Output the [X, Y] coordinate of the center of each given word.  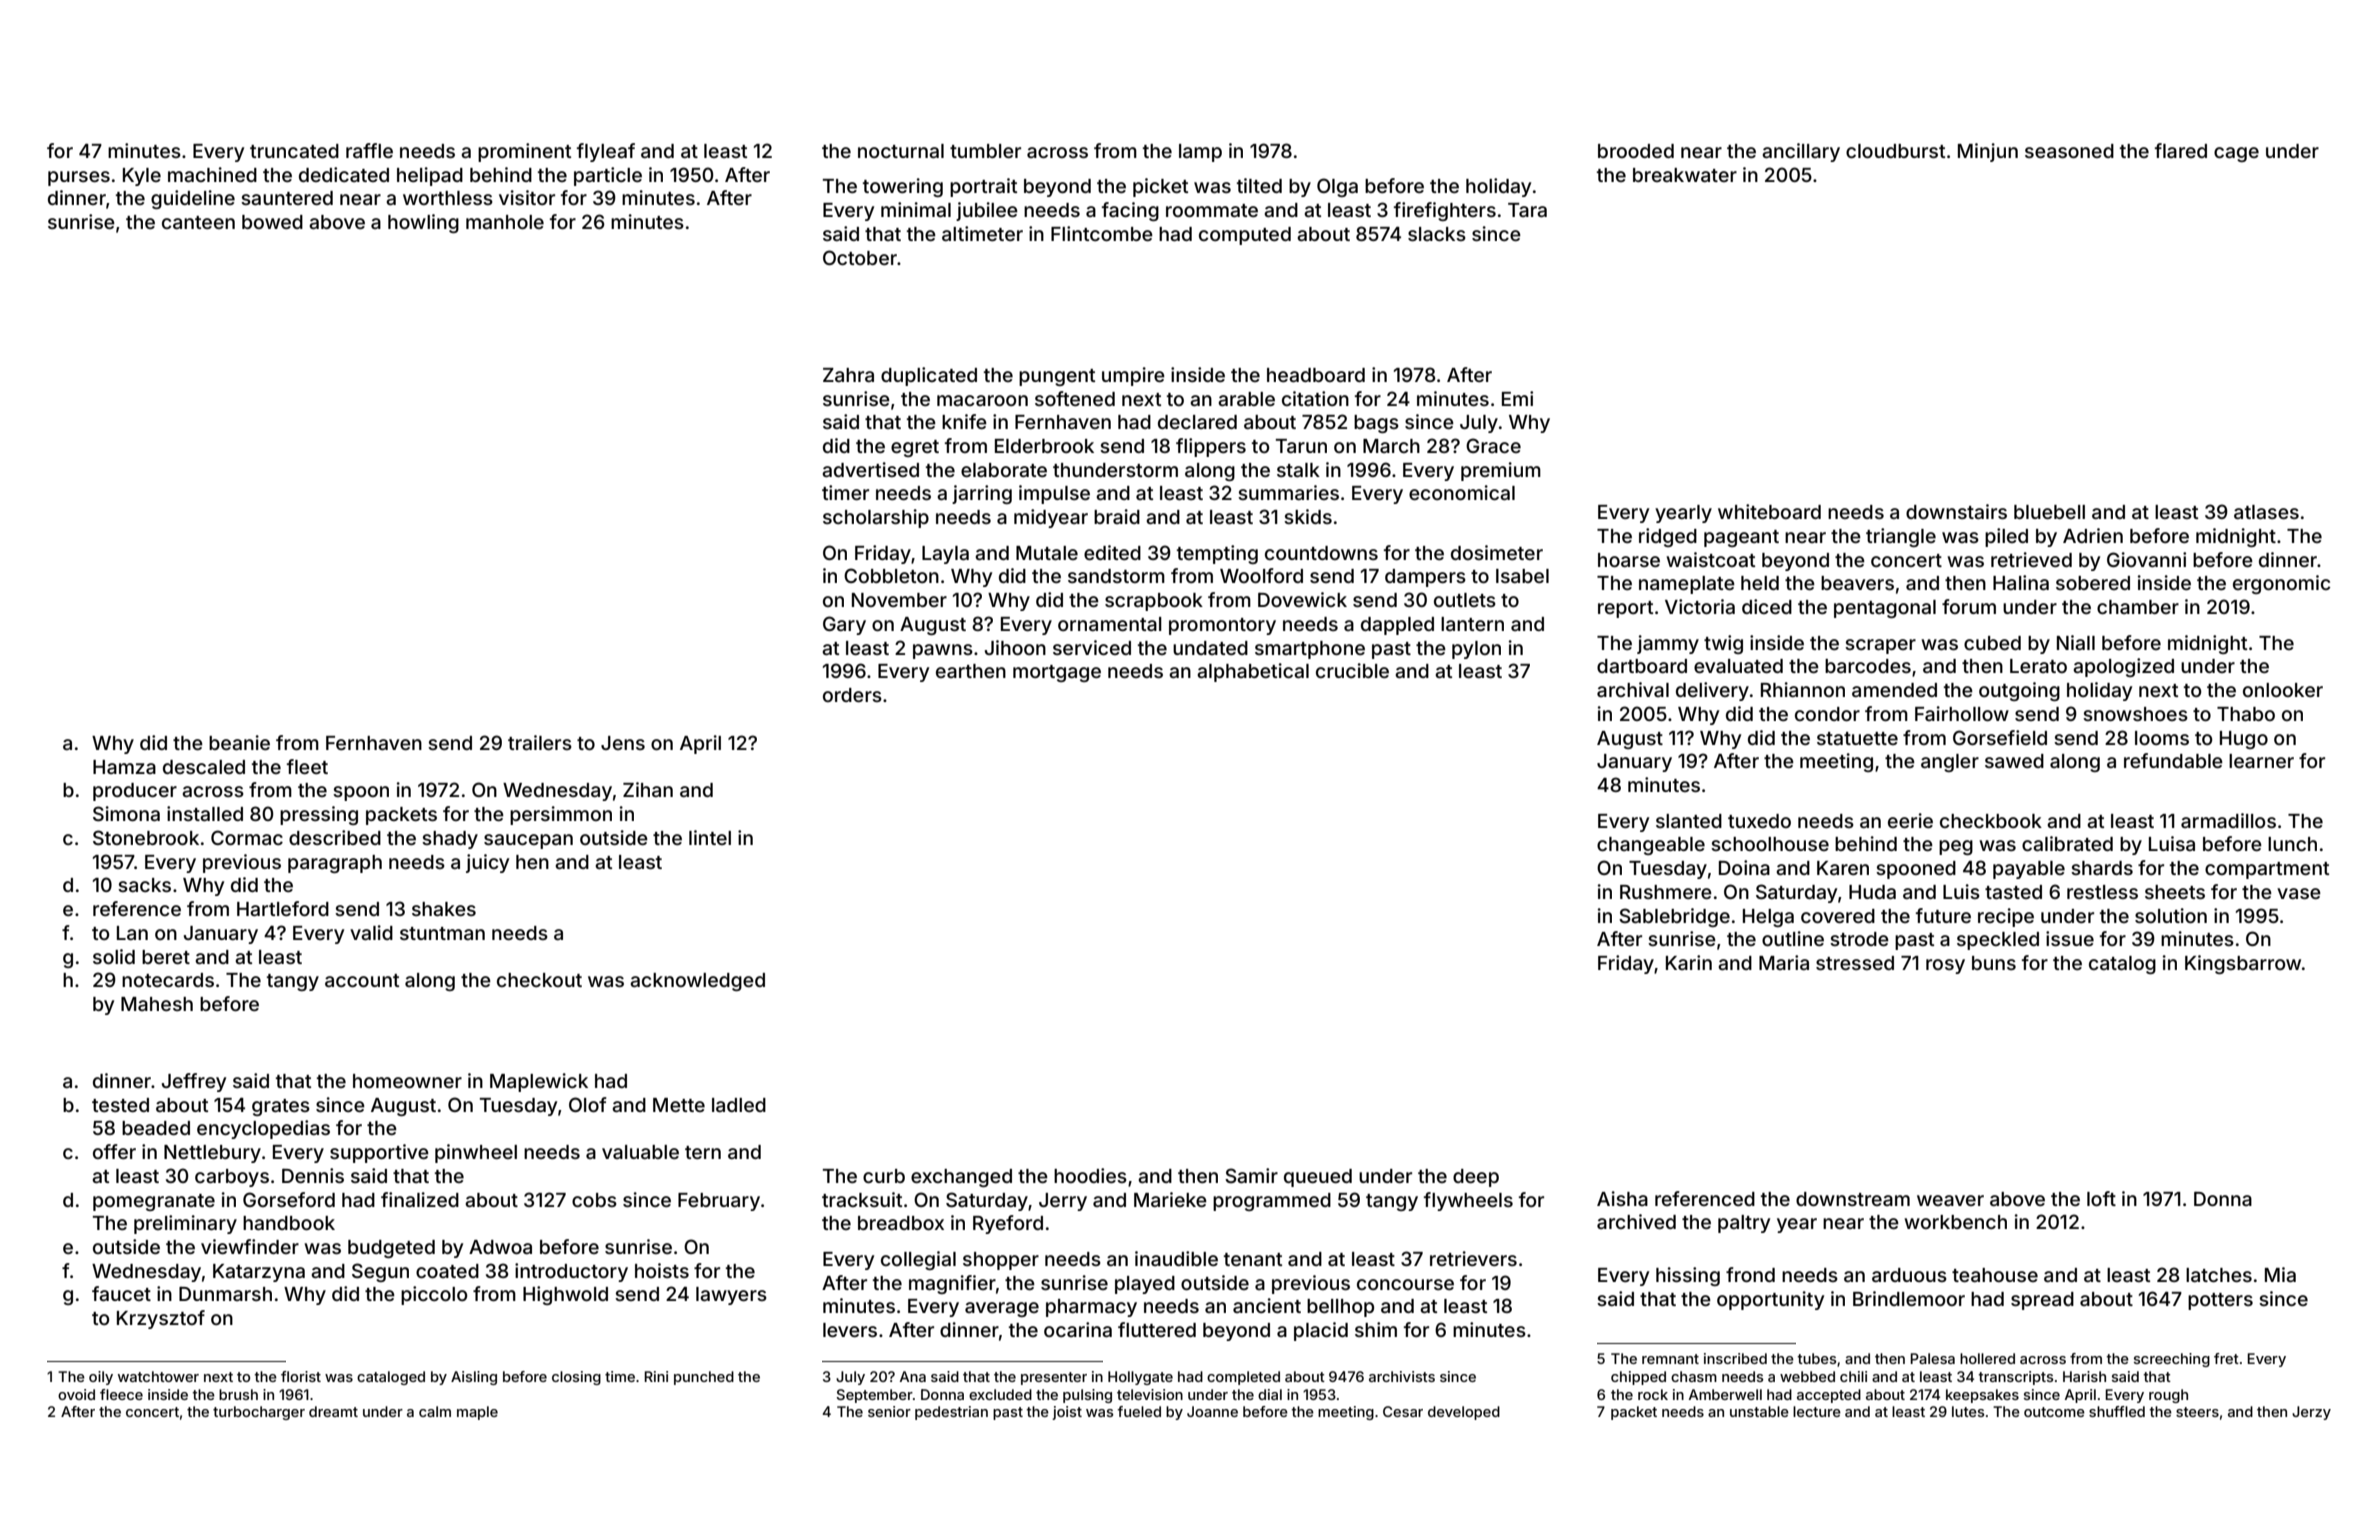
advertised [870, 469]
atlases [2266, 512]
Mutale [1047, 553]
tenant [1253, 1259]
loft [2101, 1198]
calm [435, 1411]
